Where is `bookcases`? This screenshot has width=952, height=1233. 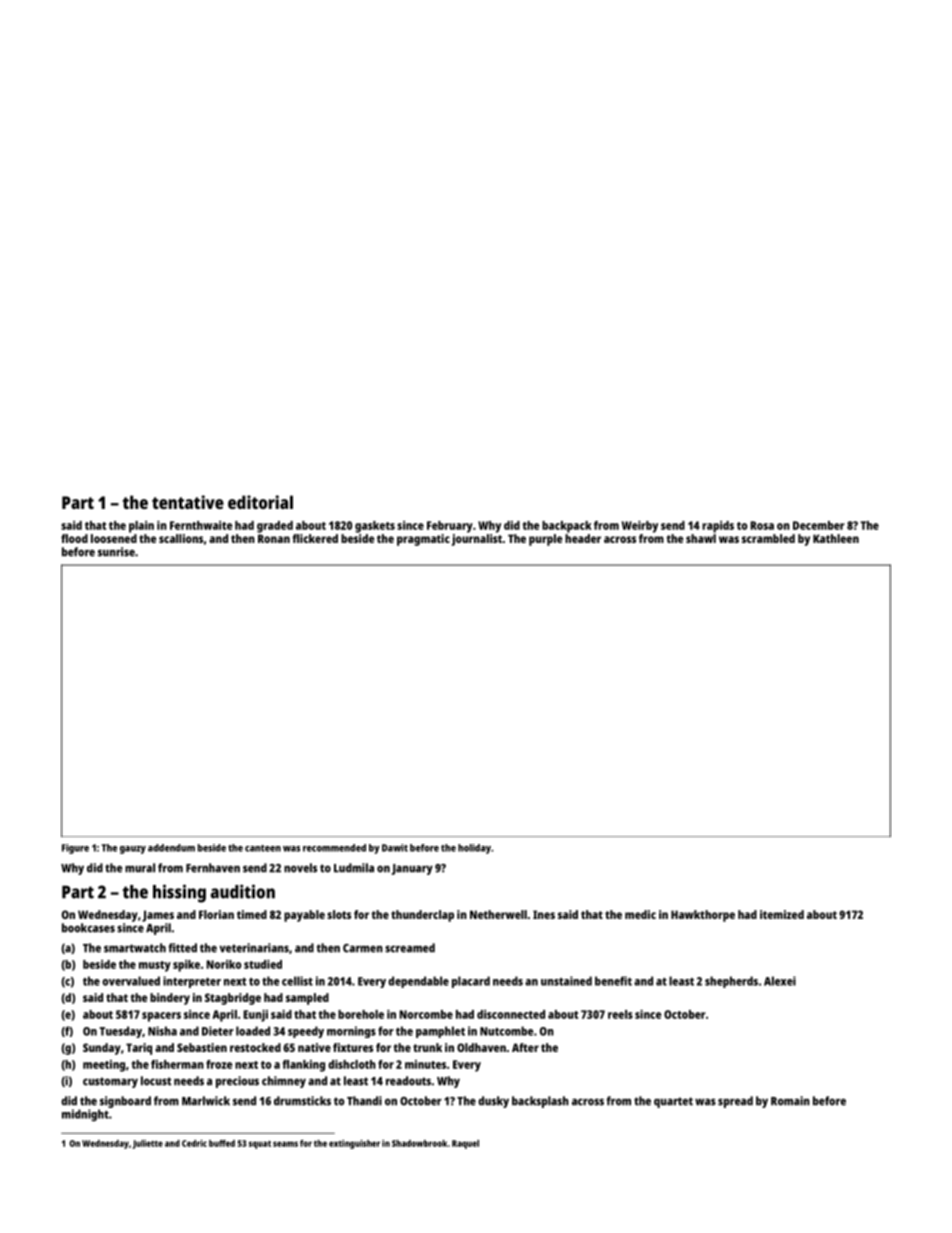
bookcases is located at coordinates (88, 928).
